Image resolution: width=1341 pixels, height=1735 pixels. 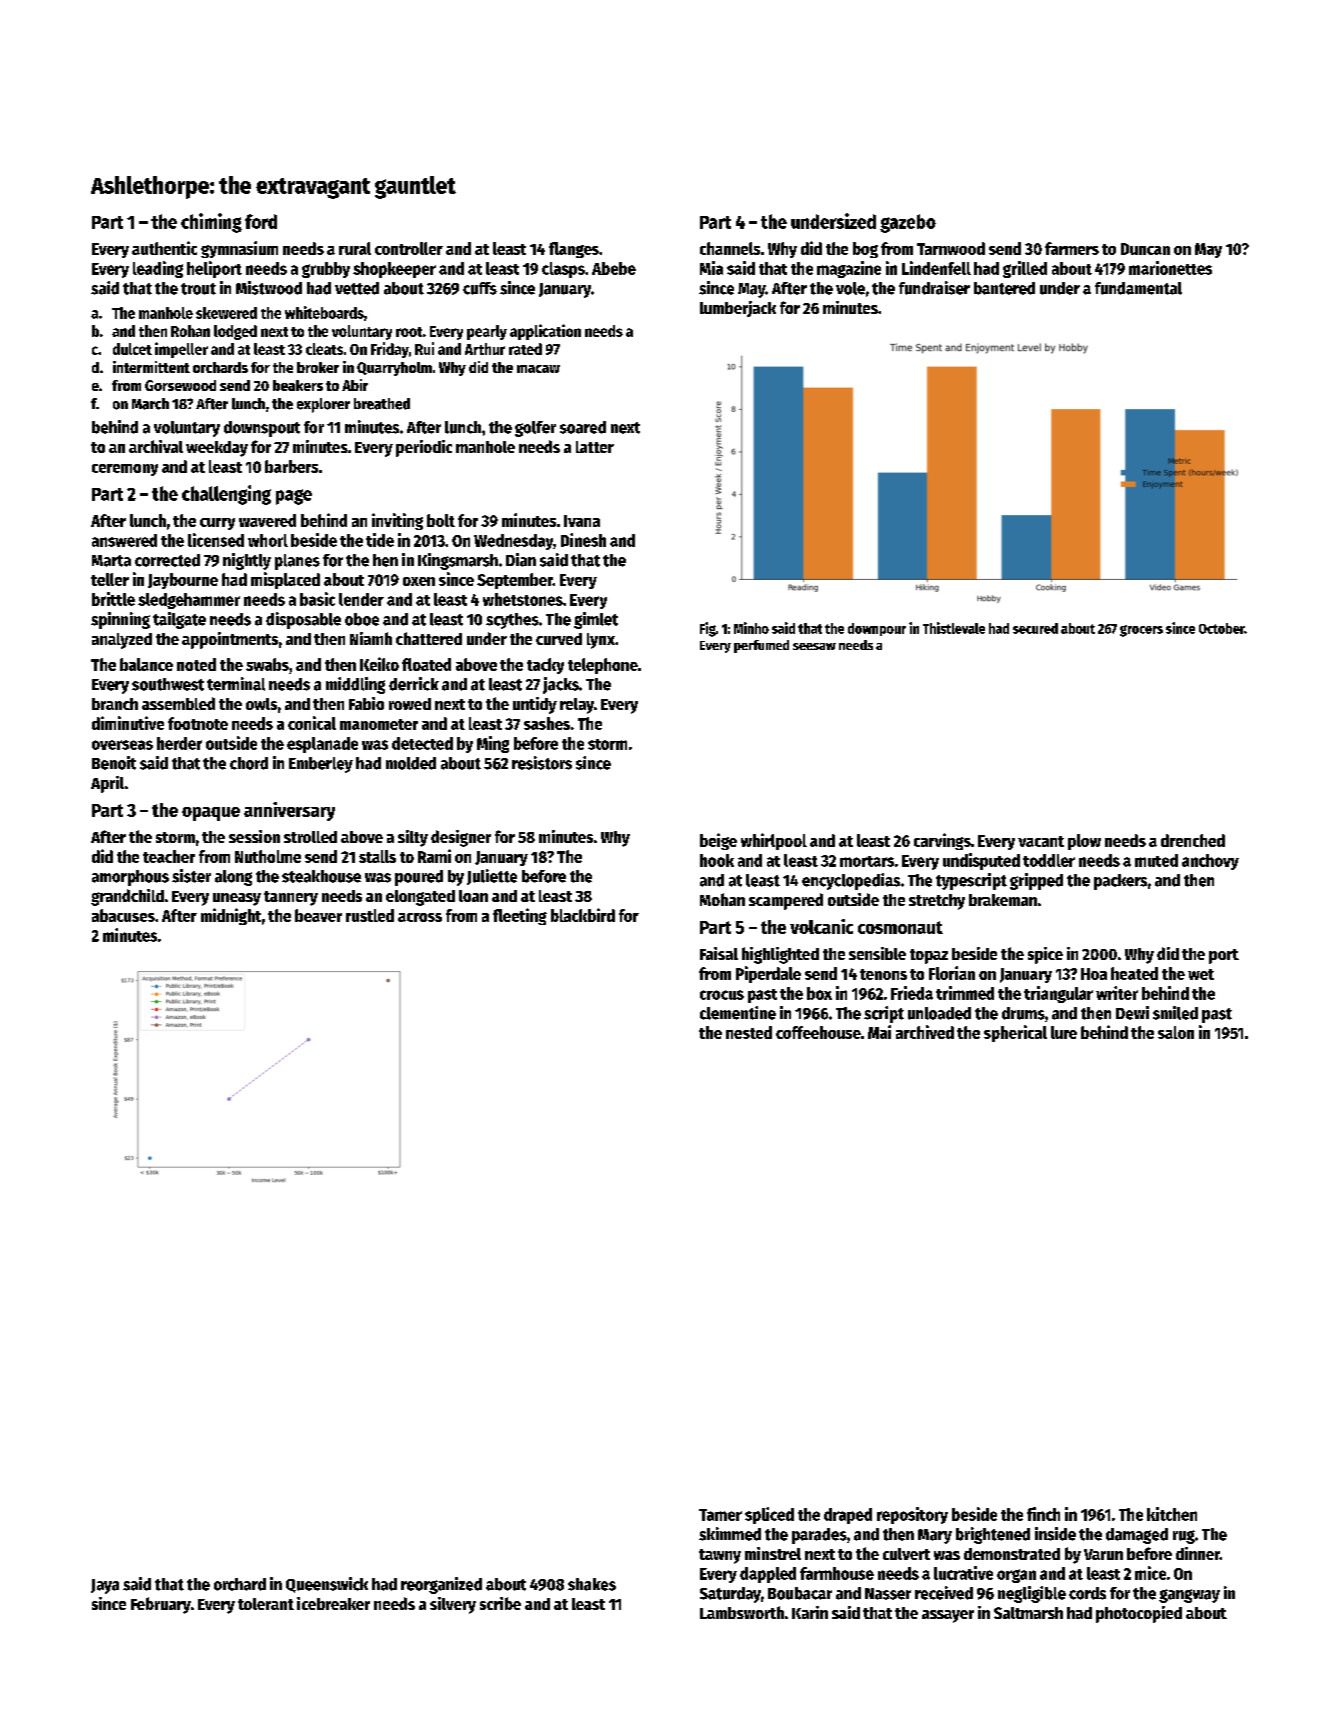 I want to click on amorphous, so click(x=130, y=878).
